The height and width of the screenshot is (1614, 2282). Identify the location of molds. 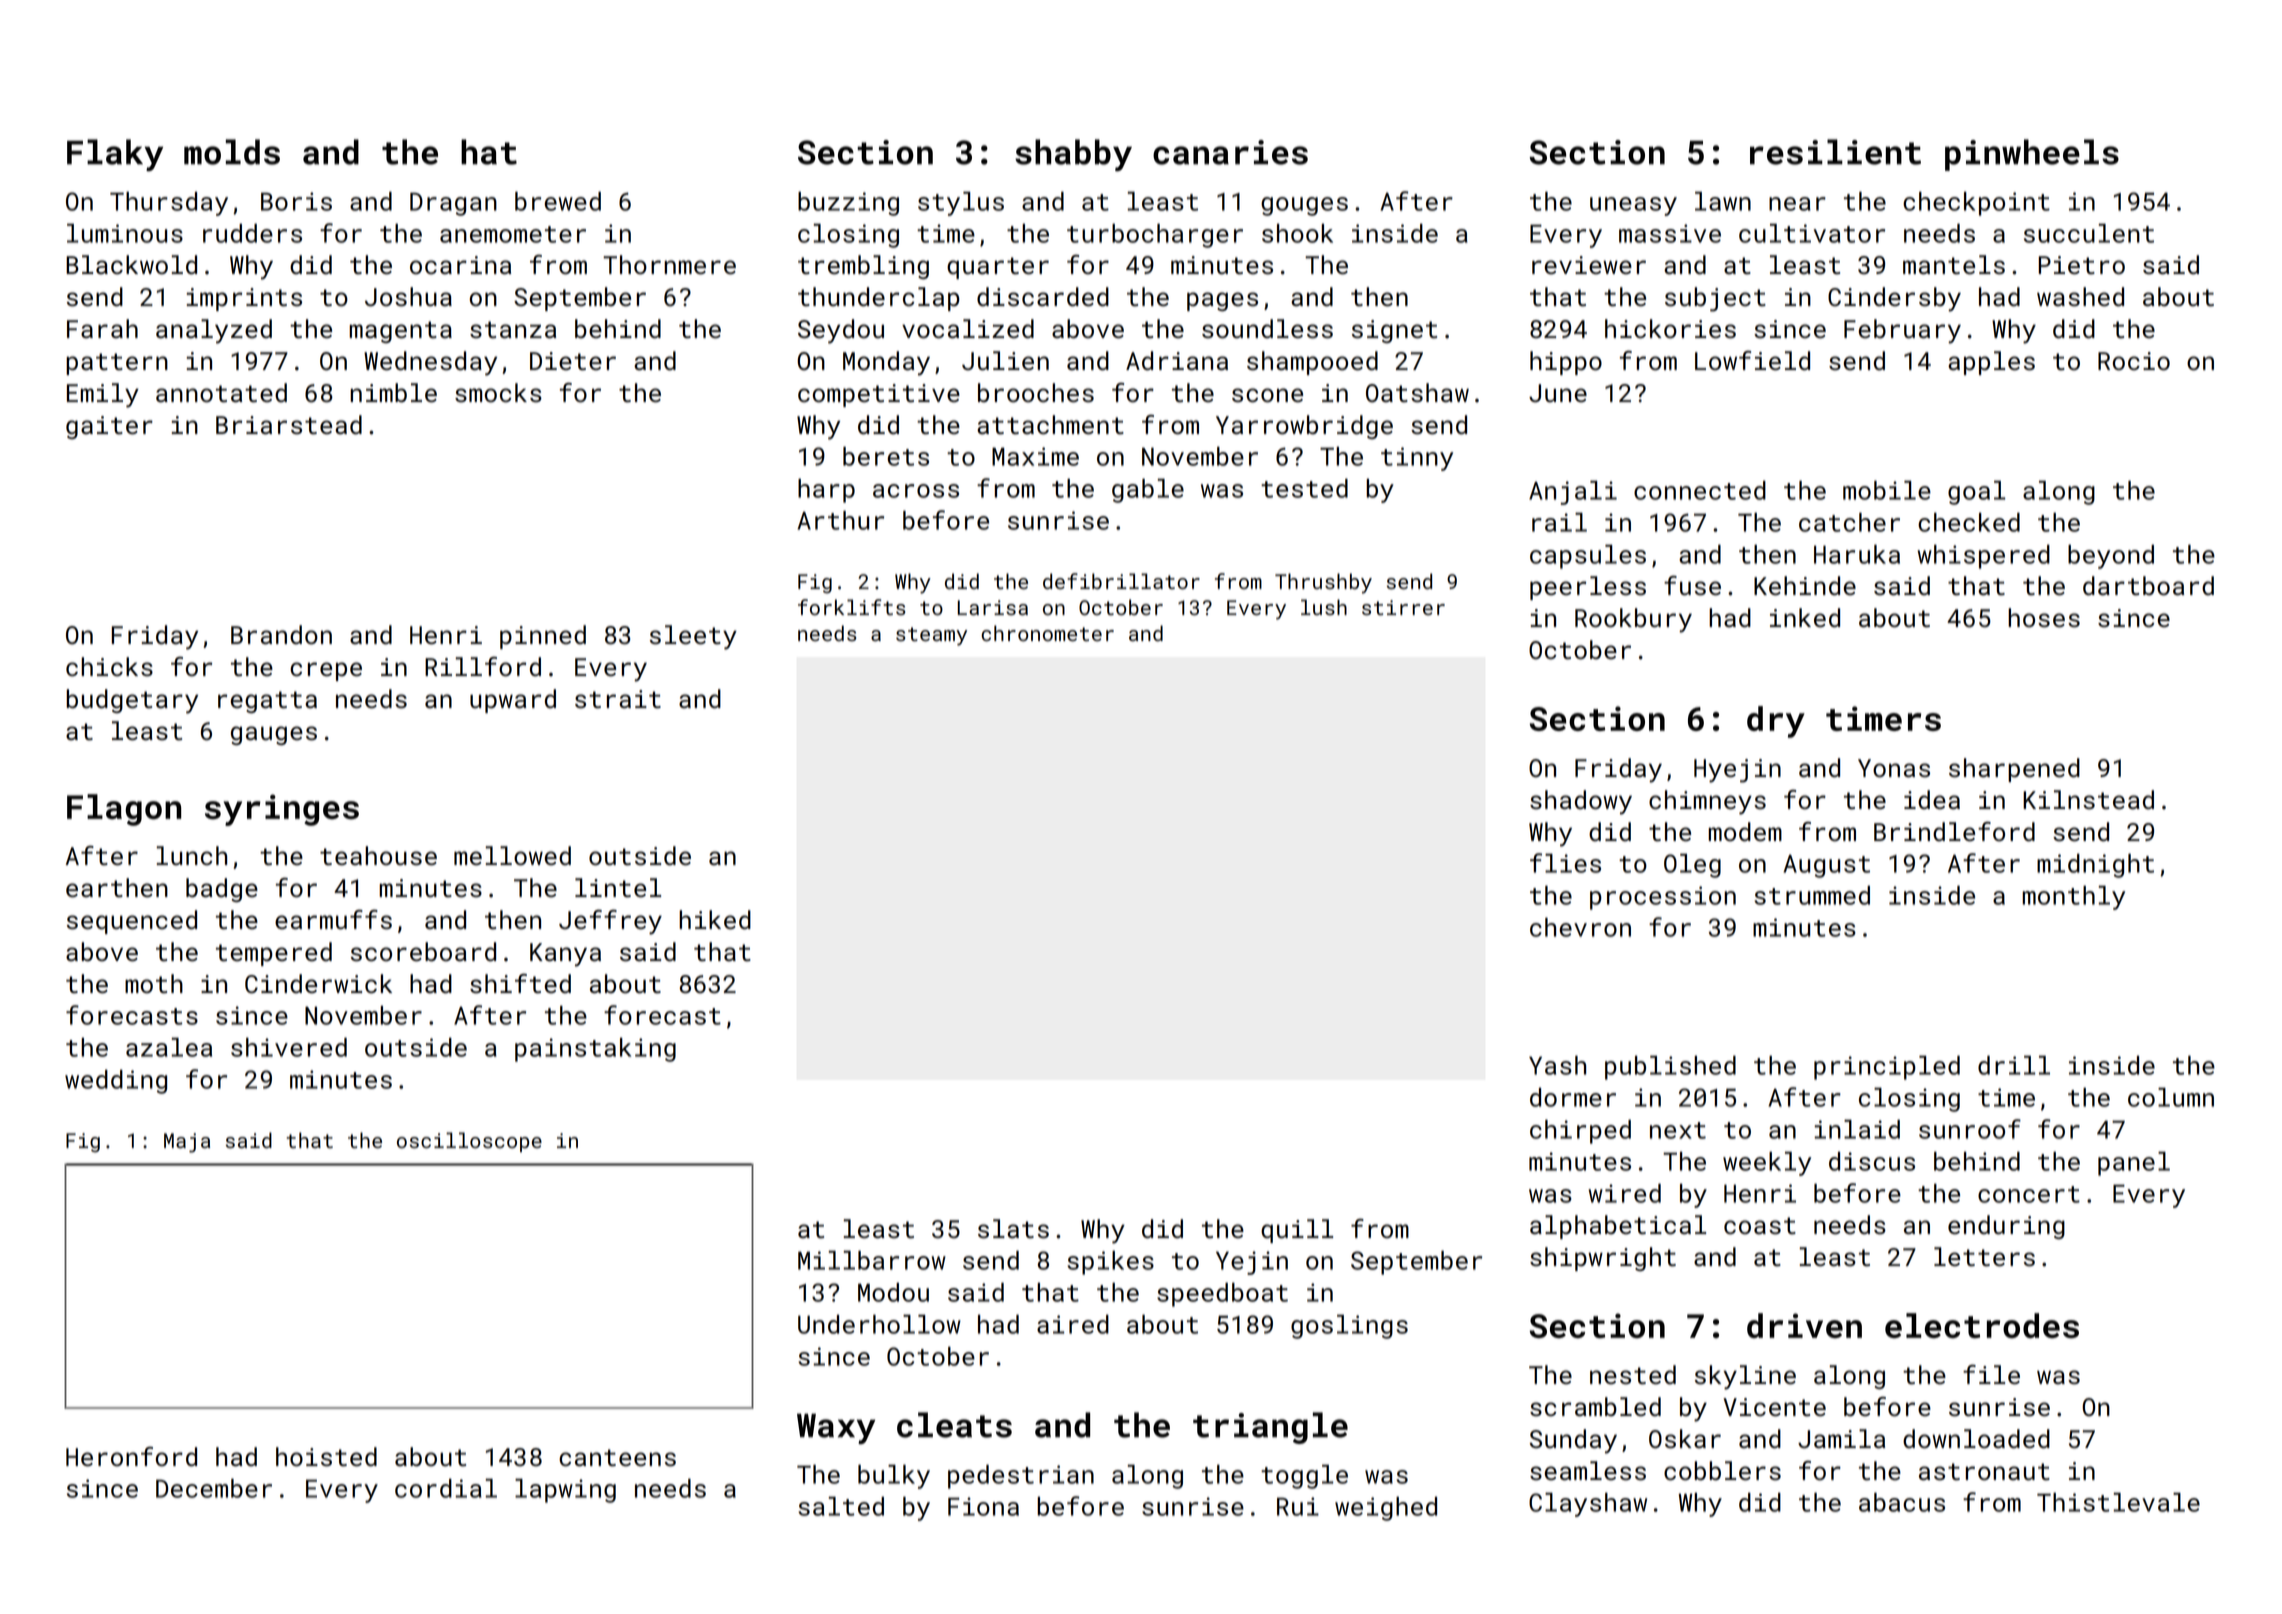
(232, 152).
